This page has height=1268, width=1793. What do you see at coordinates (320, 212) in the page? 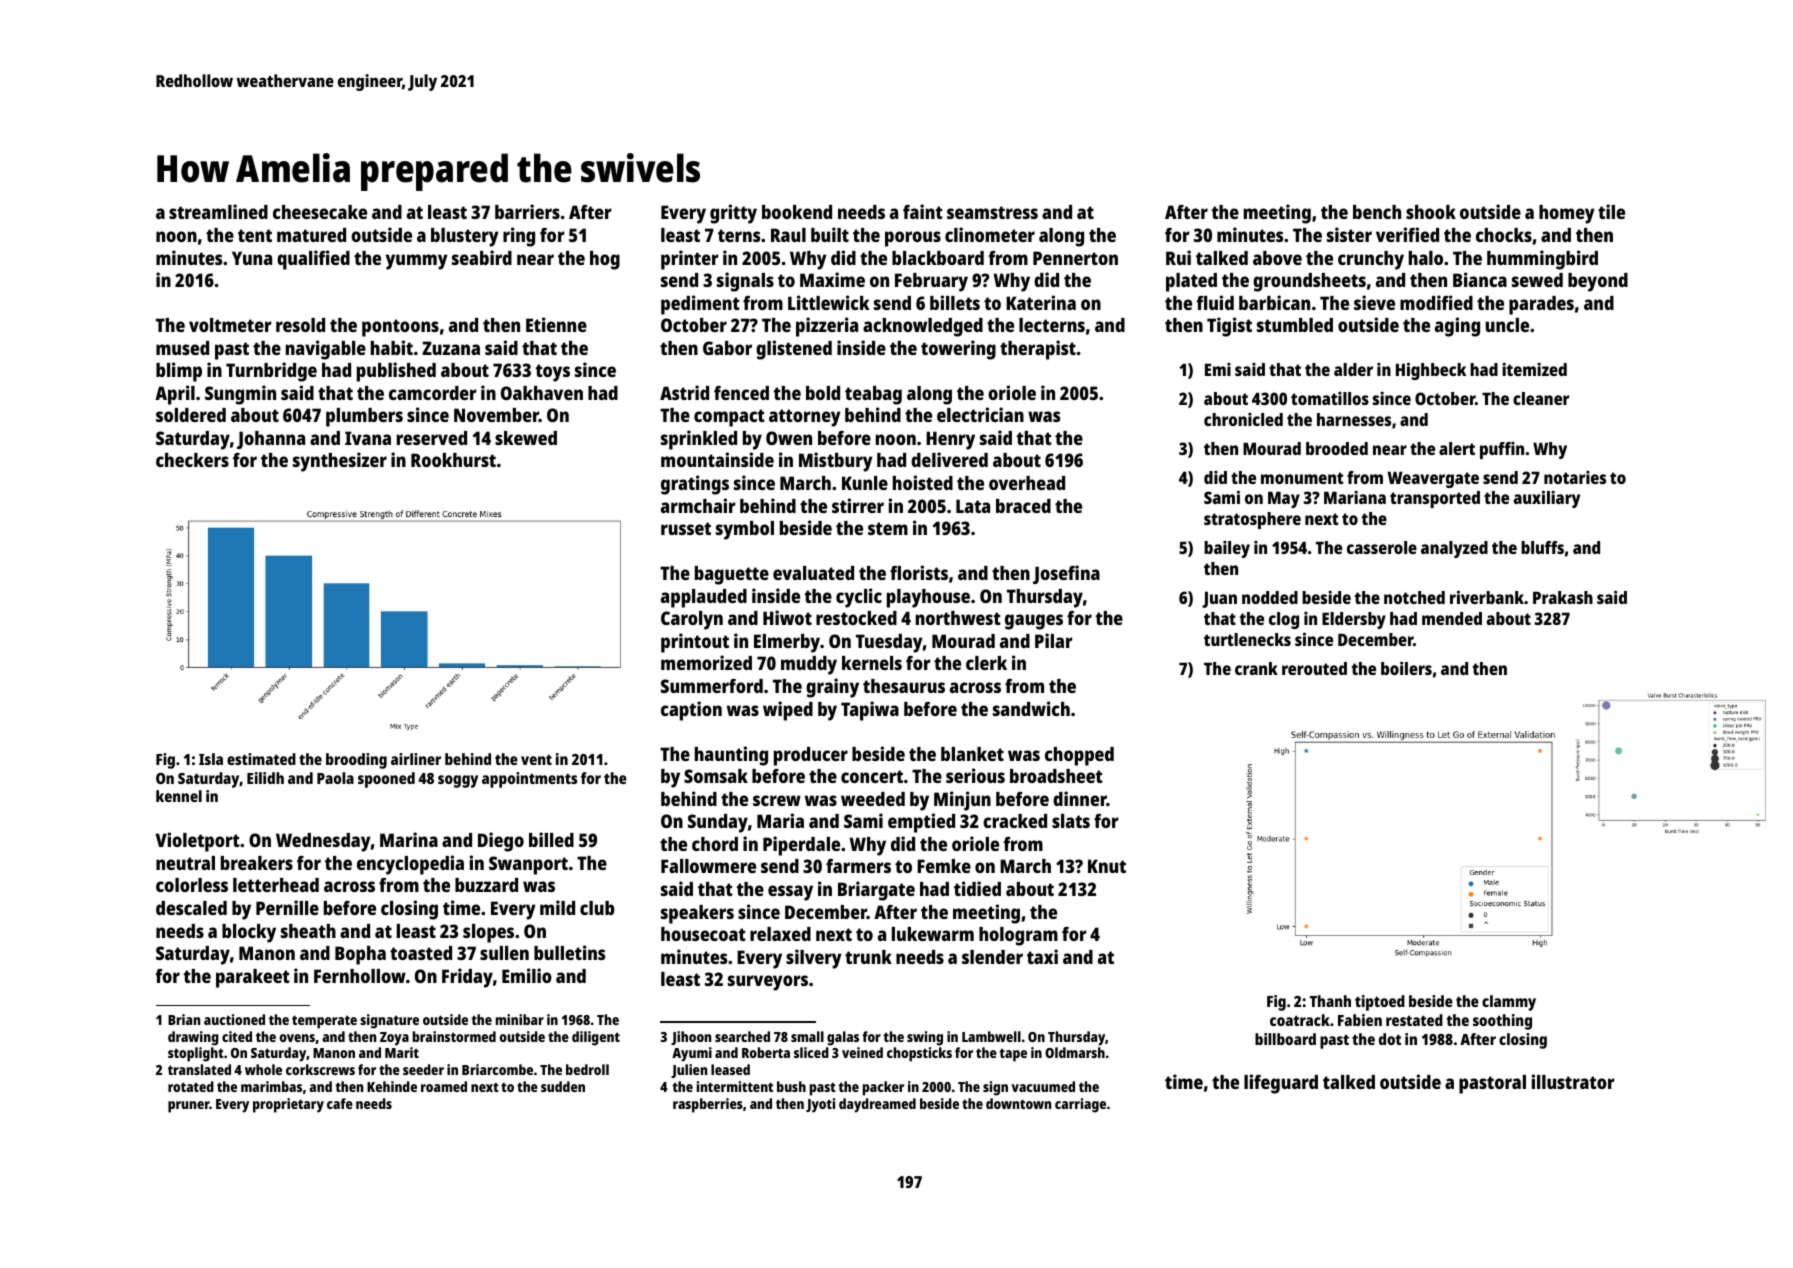
I see `cheesecake` at bounding box center [320, 212].
